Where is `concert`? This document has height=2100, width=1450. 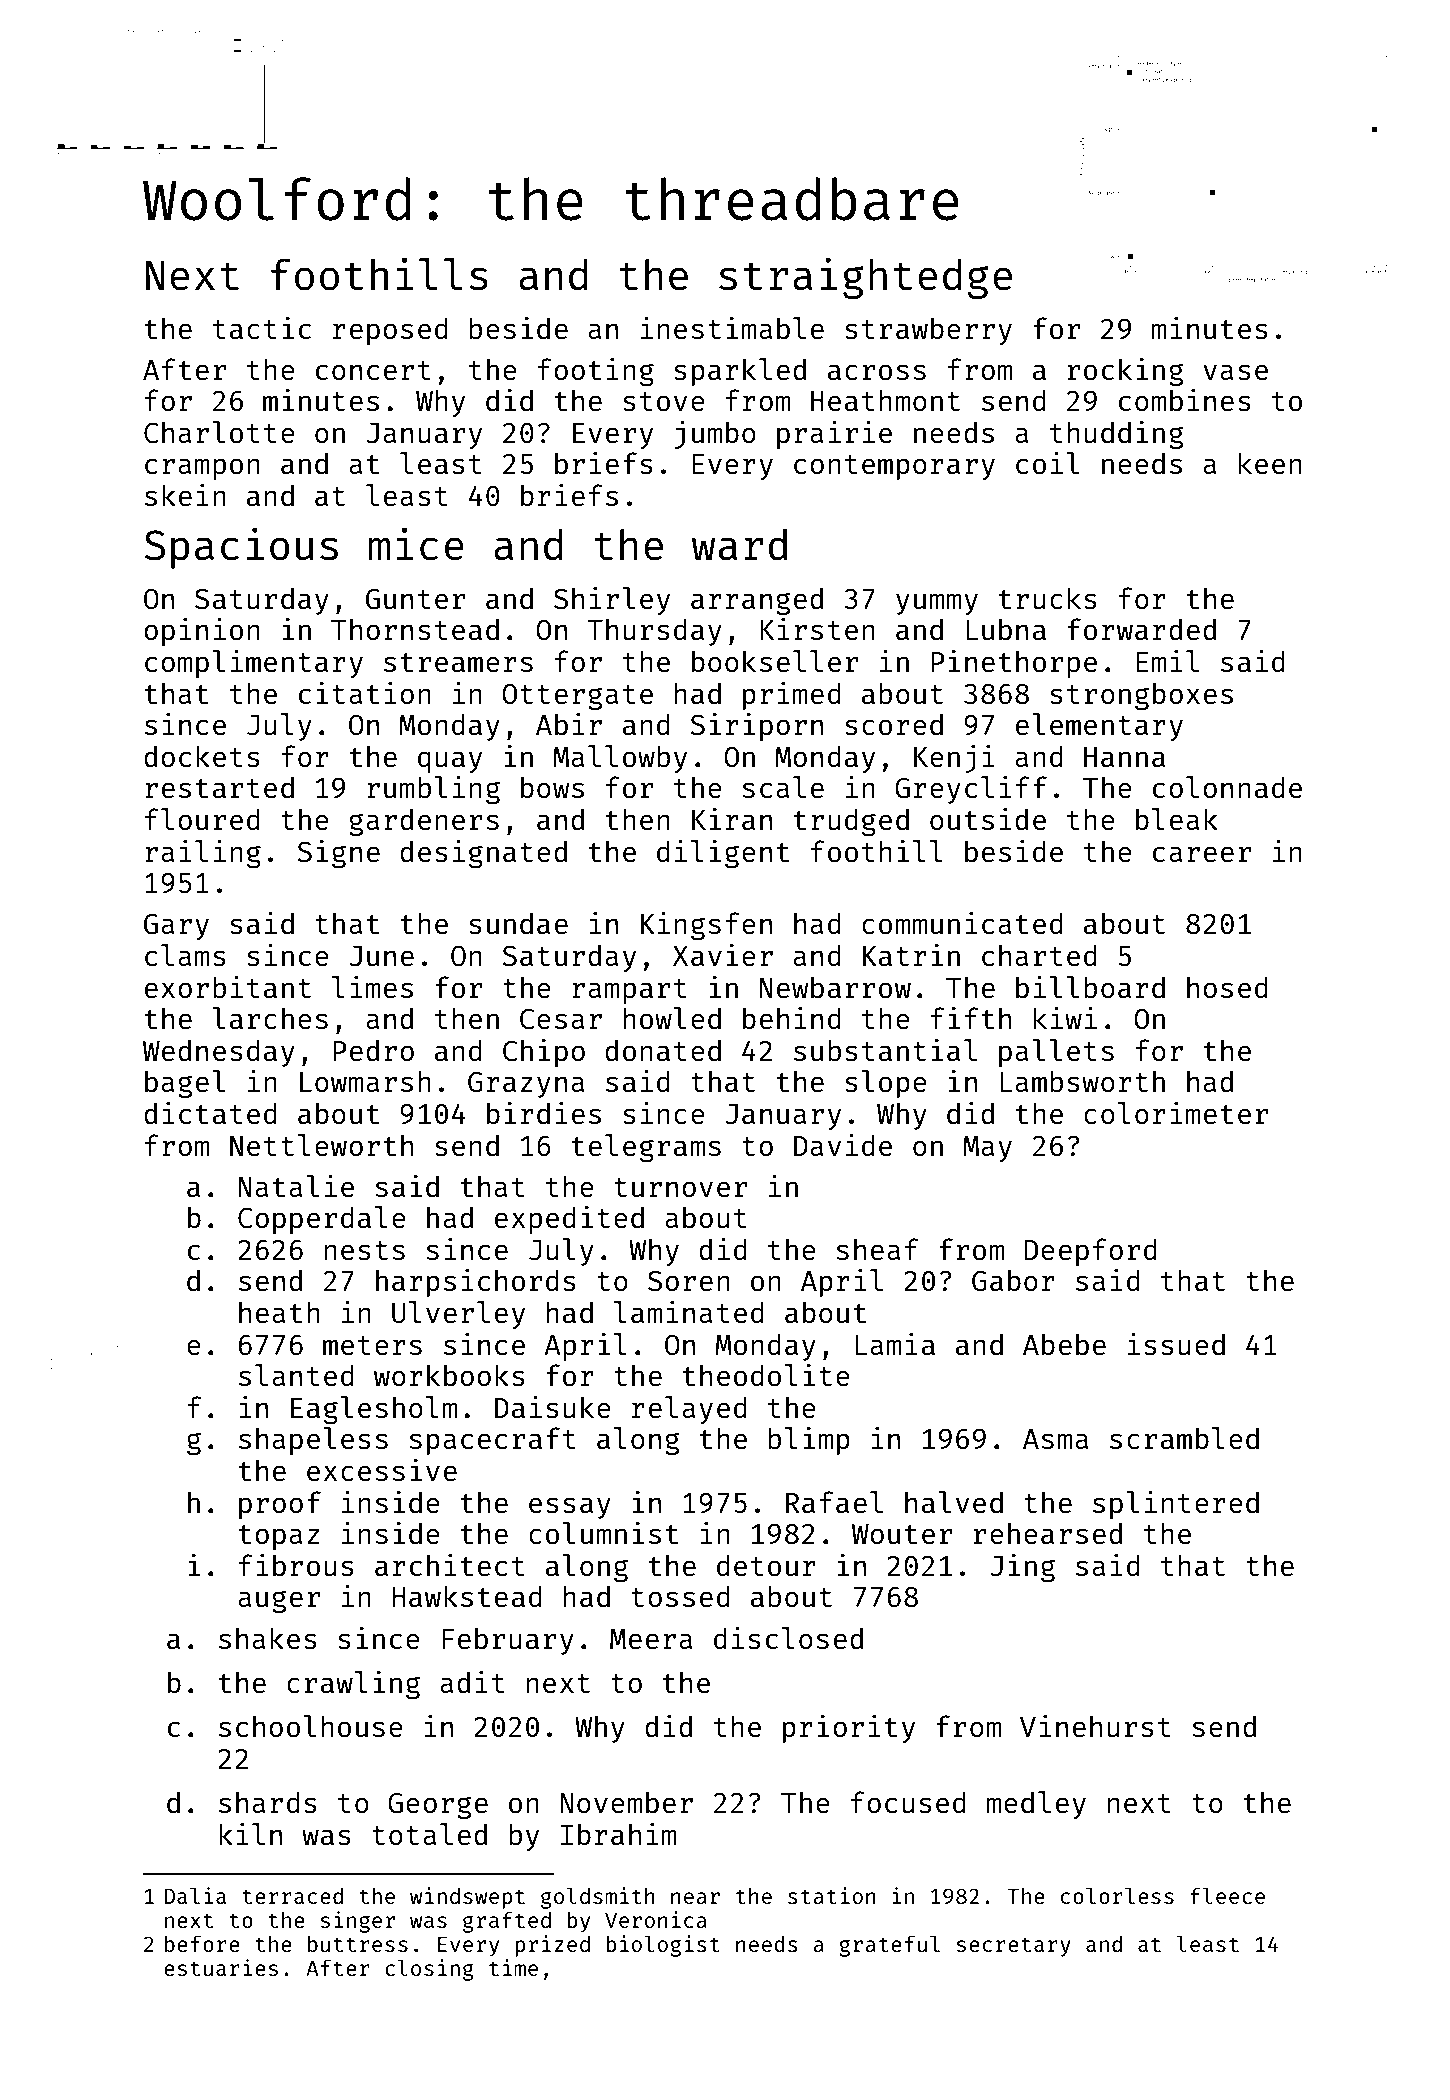 concert is located at coordinates (373, 370).
